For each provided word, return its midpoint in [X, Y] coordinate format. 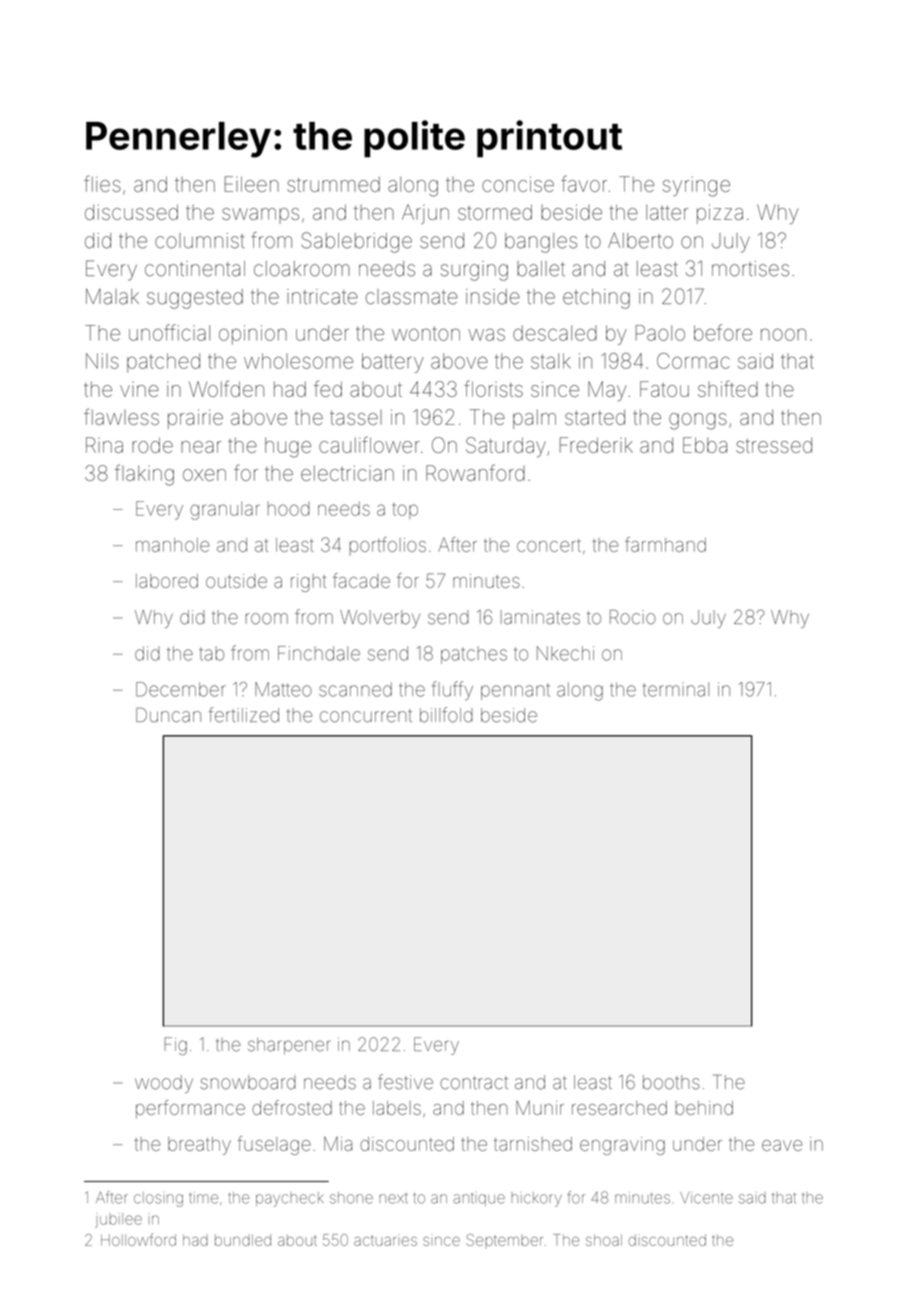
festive [405, 1082]
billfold [446, 715]
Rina [104, 445]
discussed [131, 212]
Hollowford [138, 1239]
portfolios [388, 546]
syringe [696, 186]
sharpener [289, 1046]
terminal [676, 689]
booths [671, 1082]
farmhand [665, 544]
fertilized [243, 715]
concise [518, 184]
